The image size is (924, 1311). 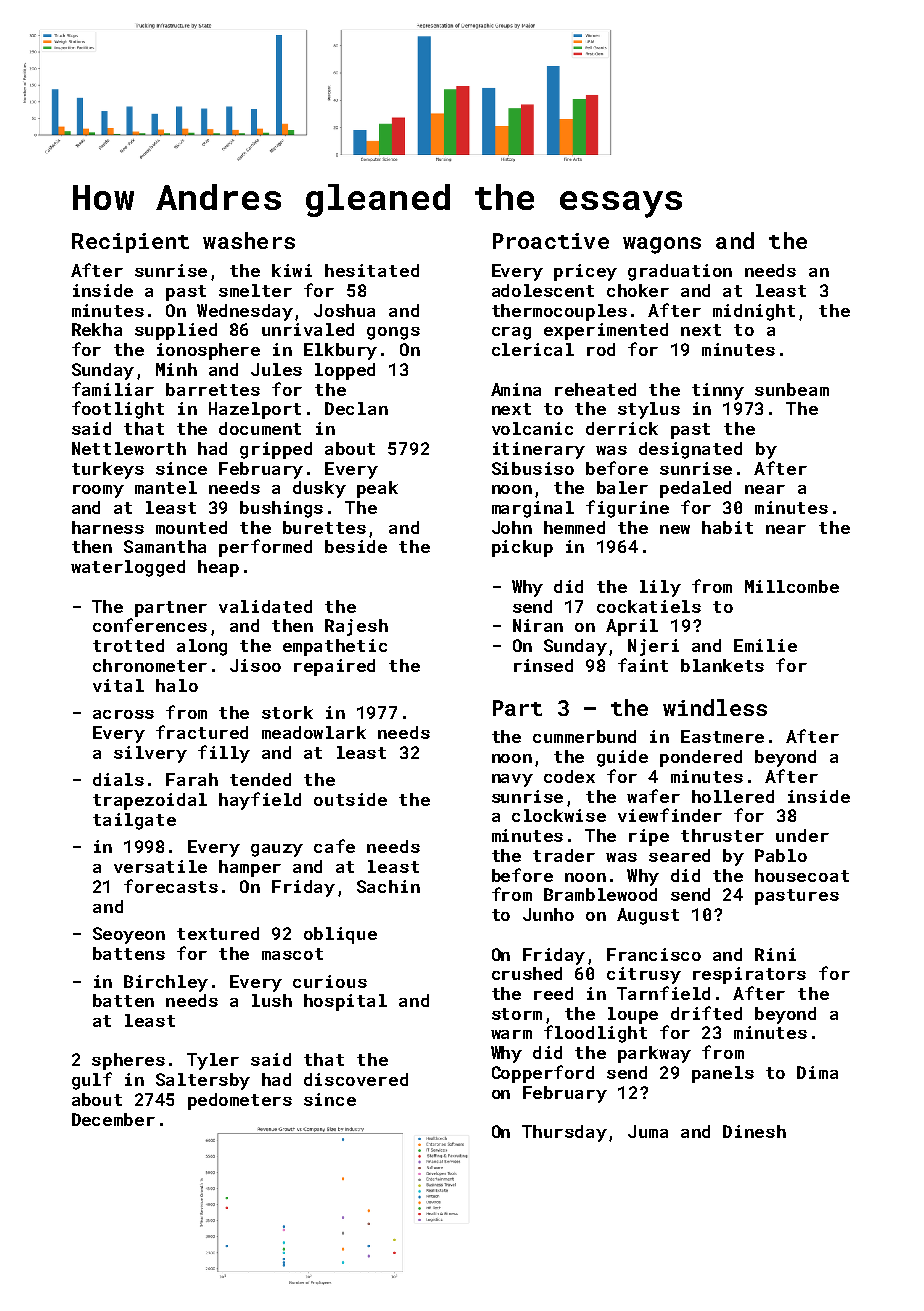 What do you see at coordinates (792, 389) in the screenshot?
I see `sunbeam` at bounding box center [792, 389].
